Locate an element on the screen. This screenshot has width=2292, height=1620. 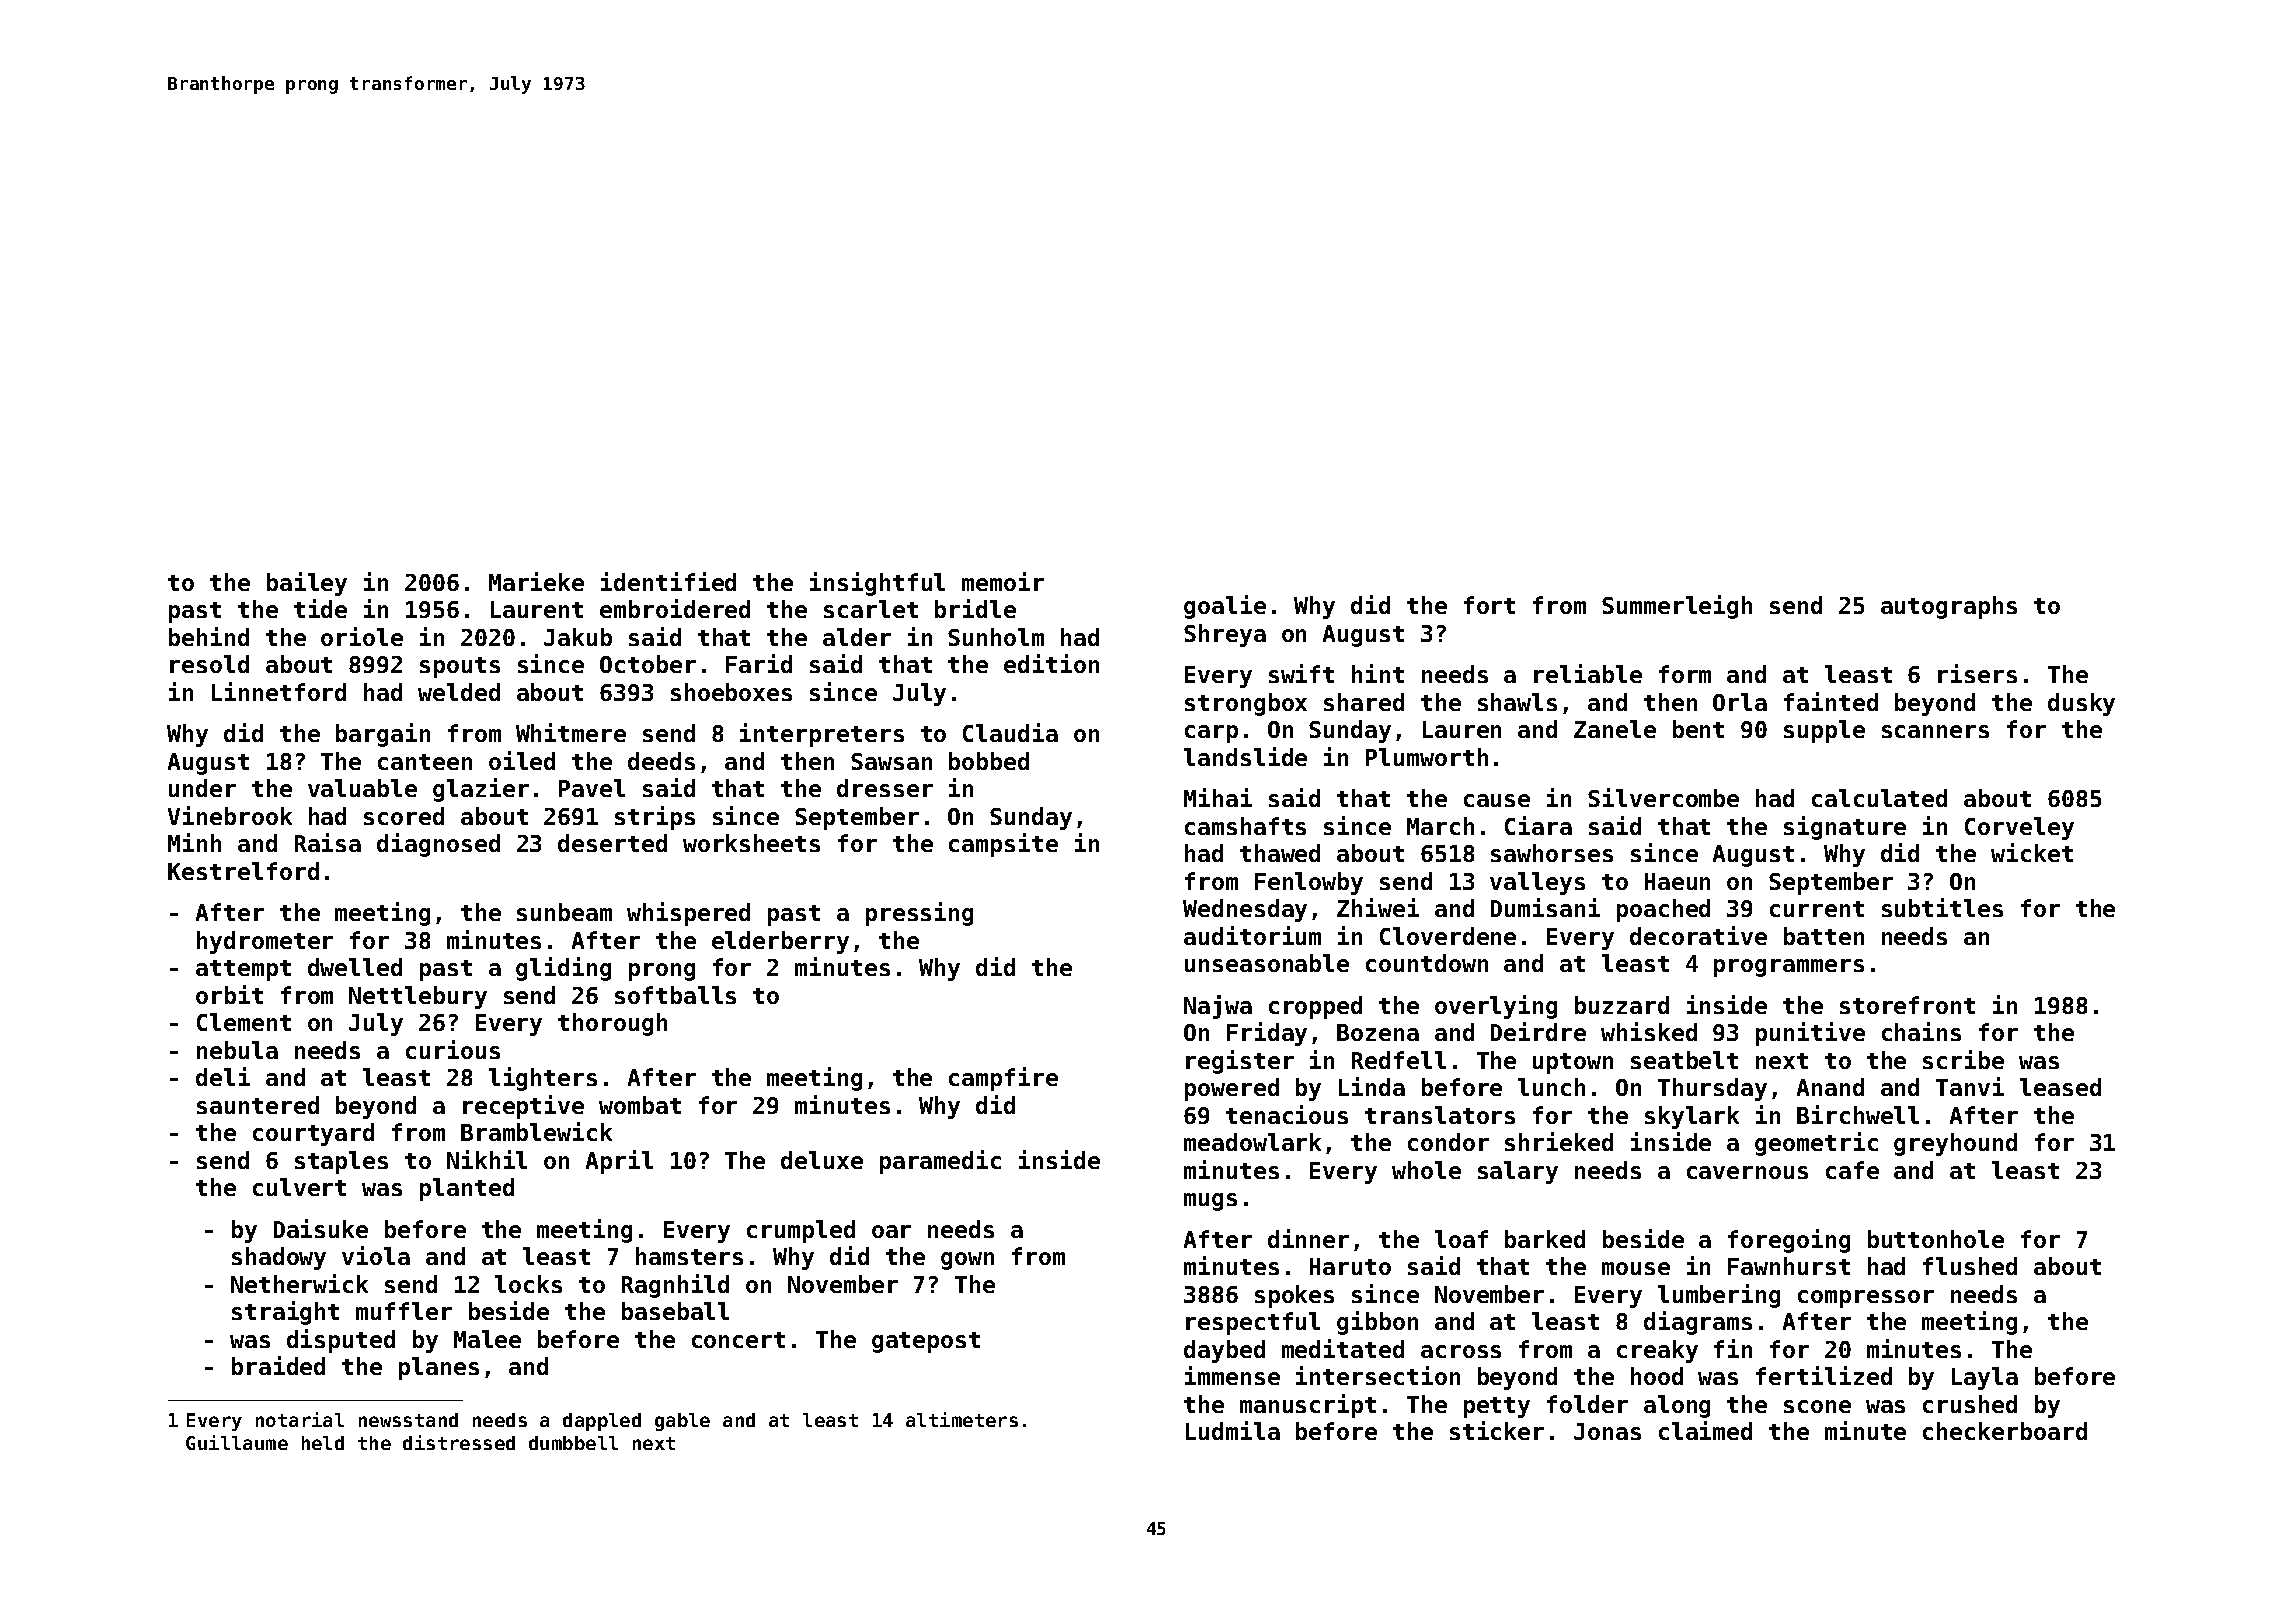
fainted is located at coordinates (1831, 701).
